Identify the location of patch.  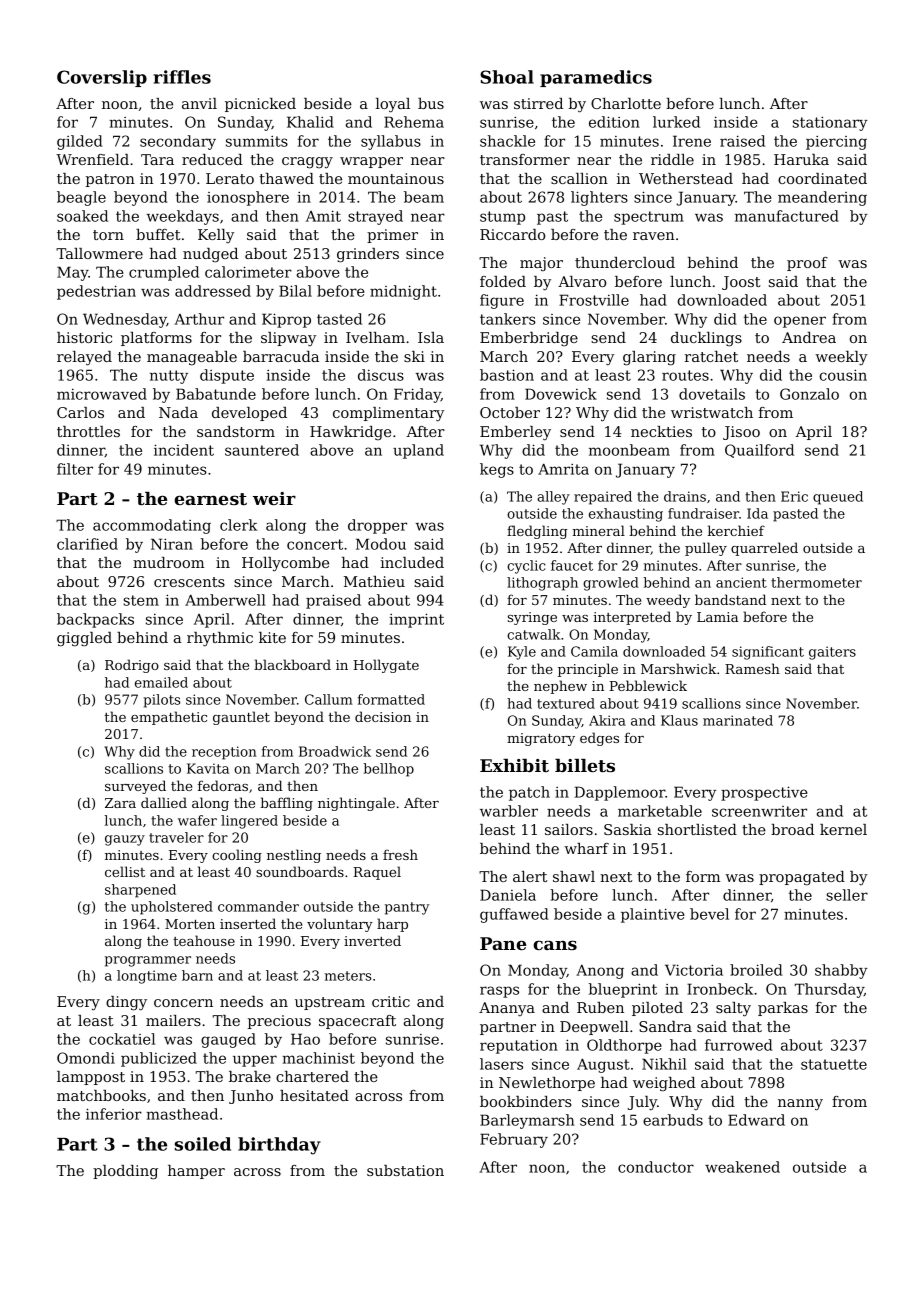
(529, 793).
